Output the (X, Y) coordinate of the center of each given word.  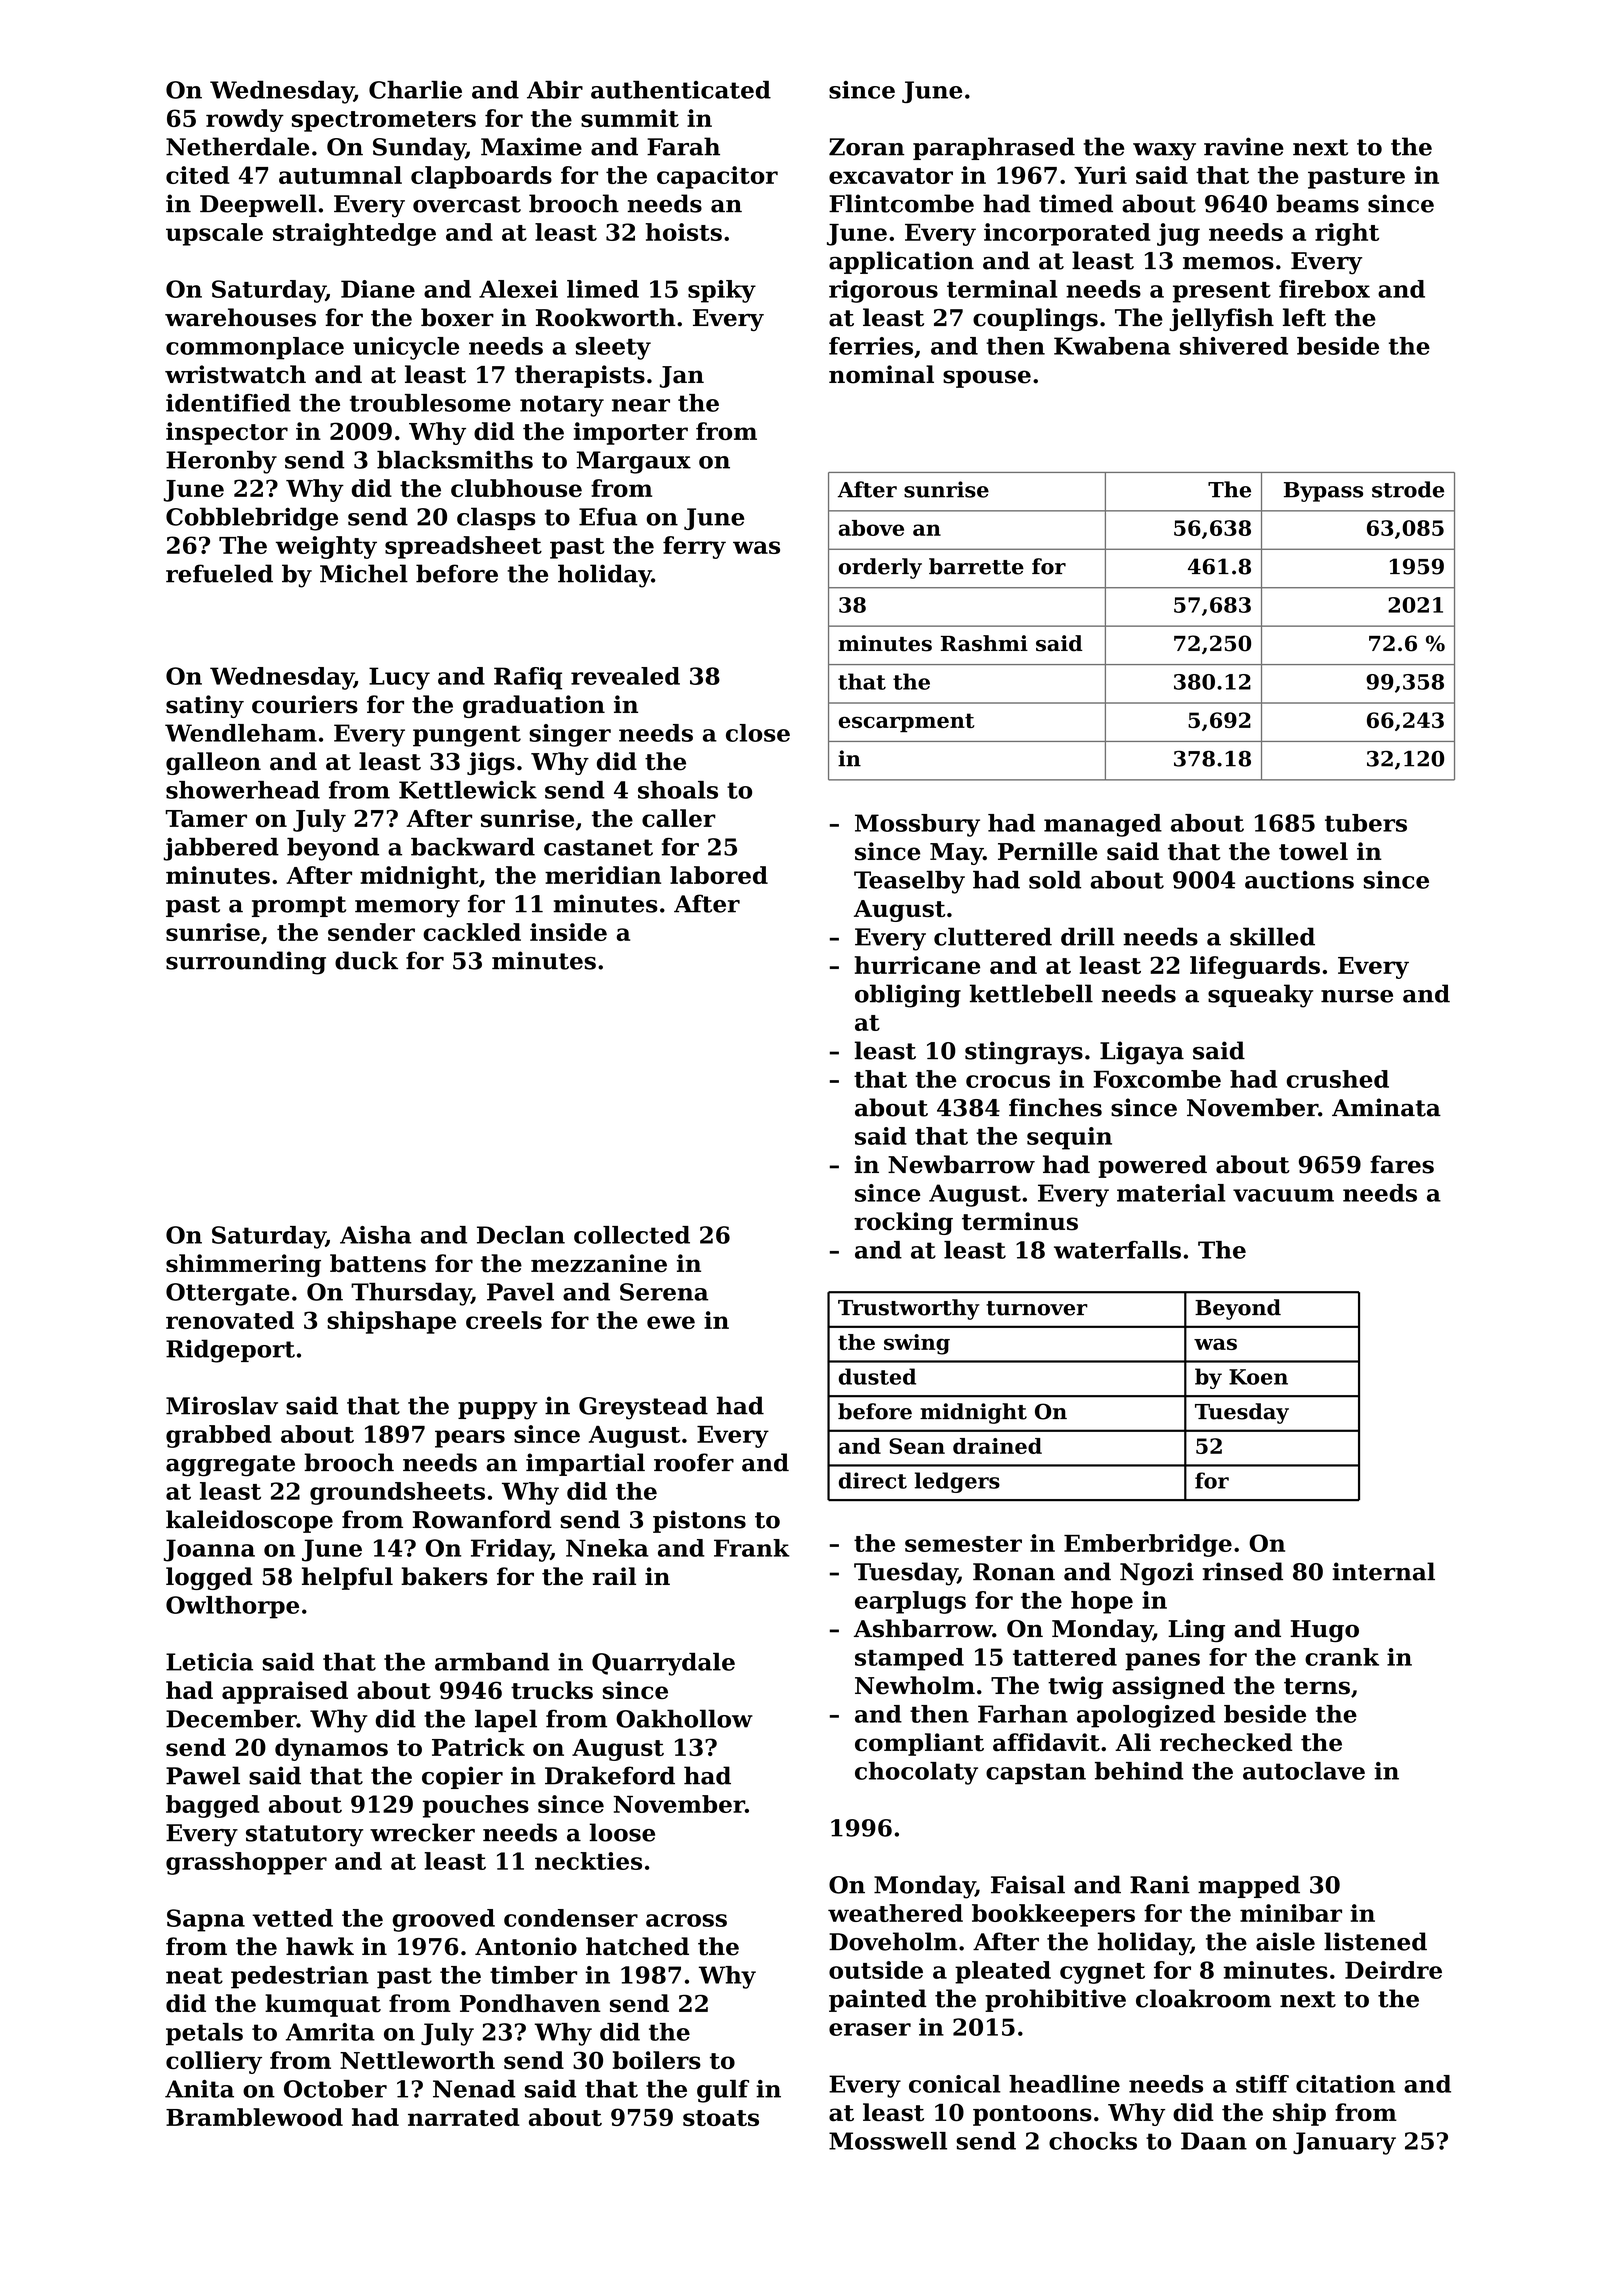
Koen (1258, 1377)
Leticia (209, 1662)
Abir (555, 90)
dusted (877, 1376)
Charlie (415, 90)
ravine (1244, 146)
